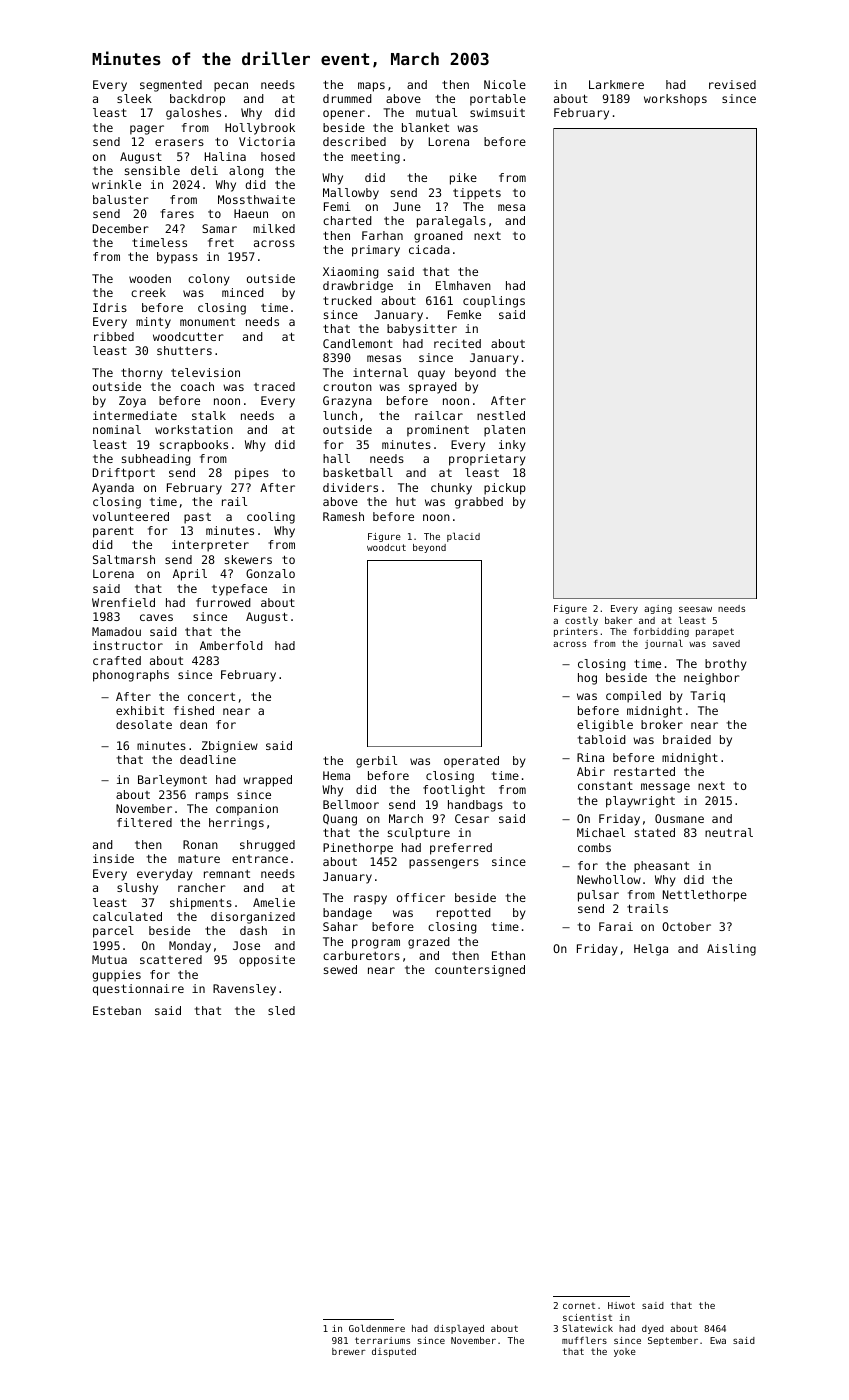 This page has width=849, height=1400. What do you see at coordinates (134, 98) in the page?
I see `sleek` at bounding box center [134, 98].
